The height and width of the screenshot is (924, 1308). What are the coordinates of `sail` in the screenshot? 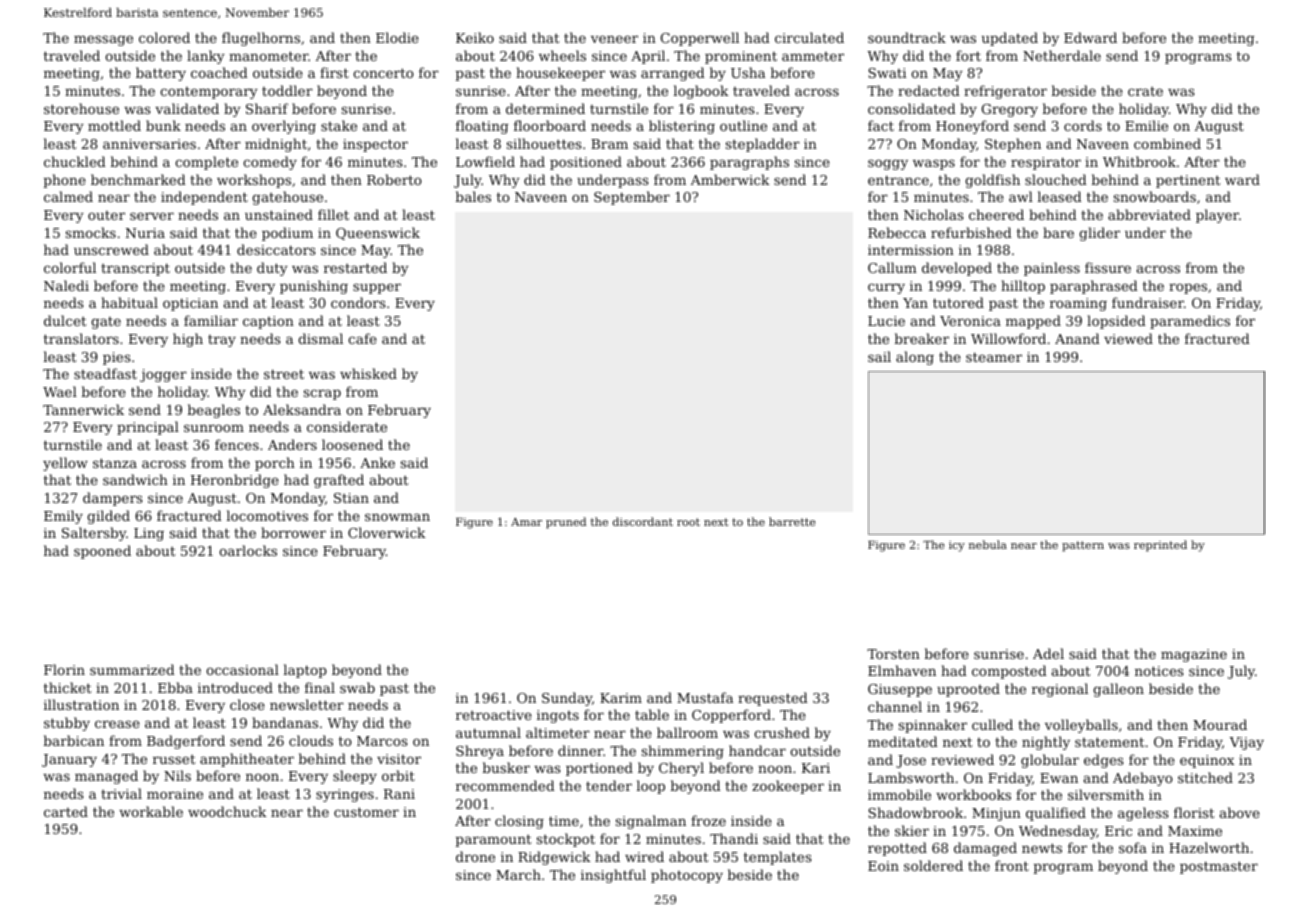 It's located at (879, 356).
